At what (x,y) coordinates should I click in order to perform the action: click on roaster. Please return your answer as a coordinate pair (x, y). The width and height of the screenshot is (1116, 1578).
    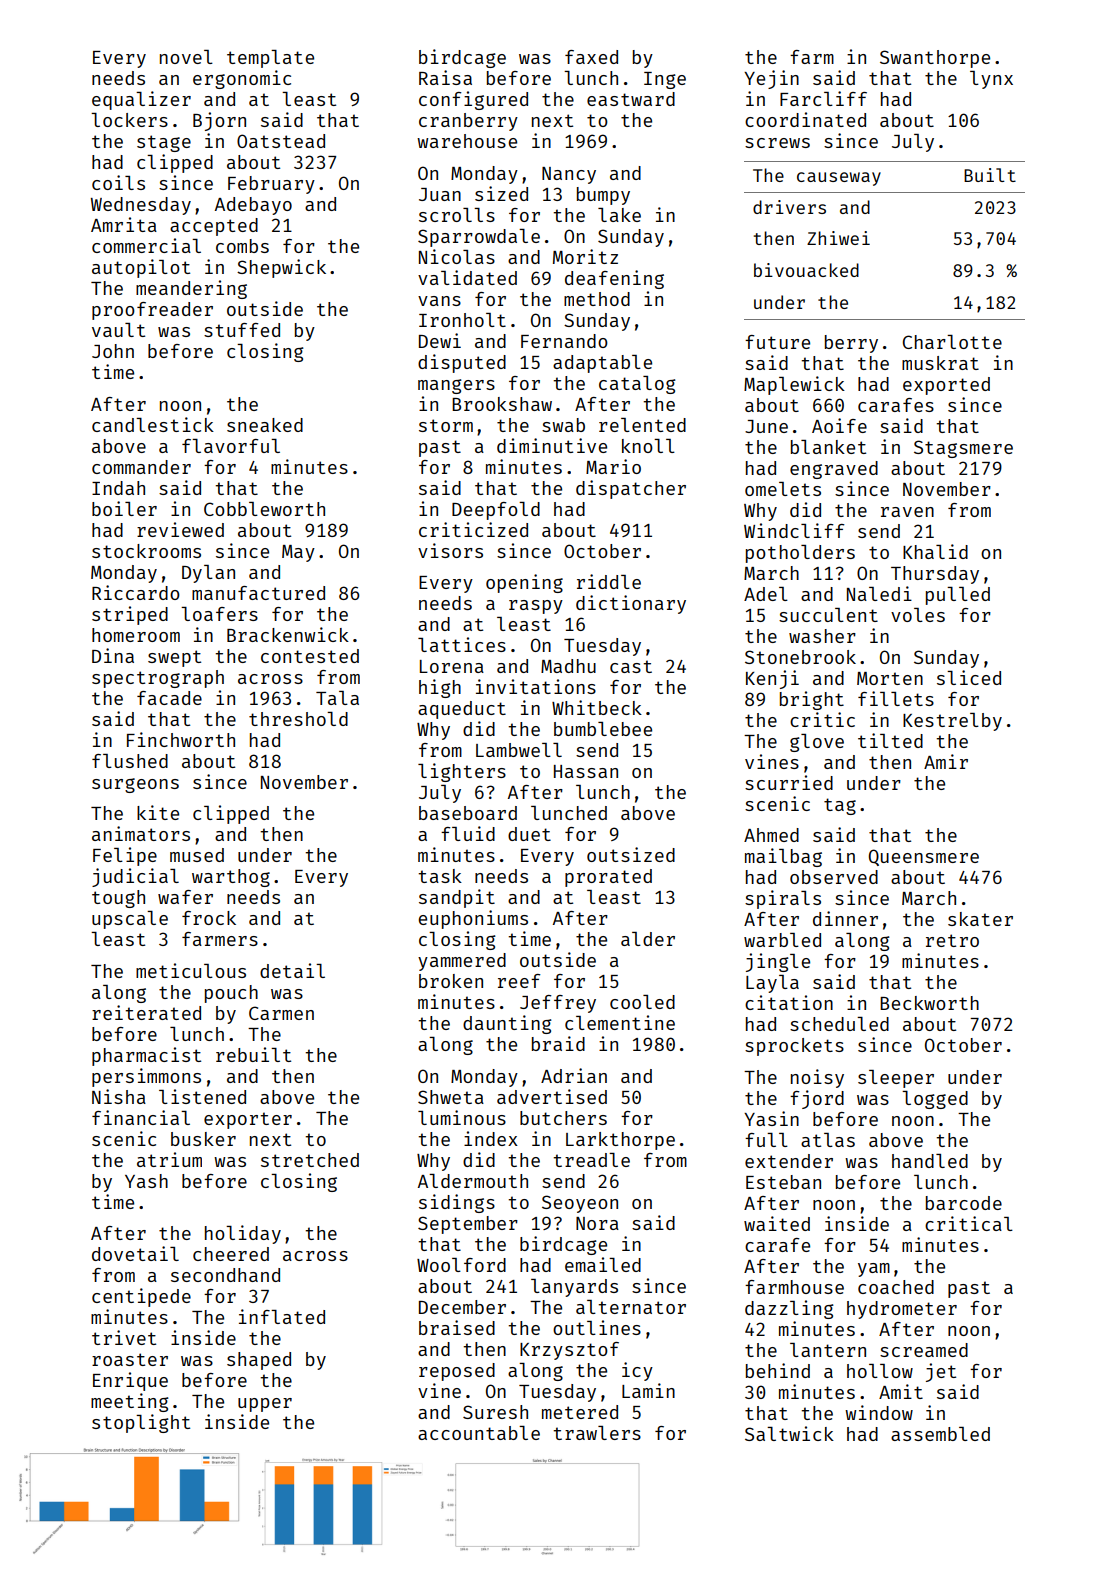
    Looking at the image, I should click on (130, 1359).
